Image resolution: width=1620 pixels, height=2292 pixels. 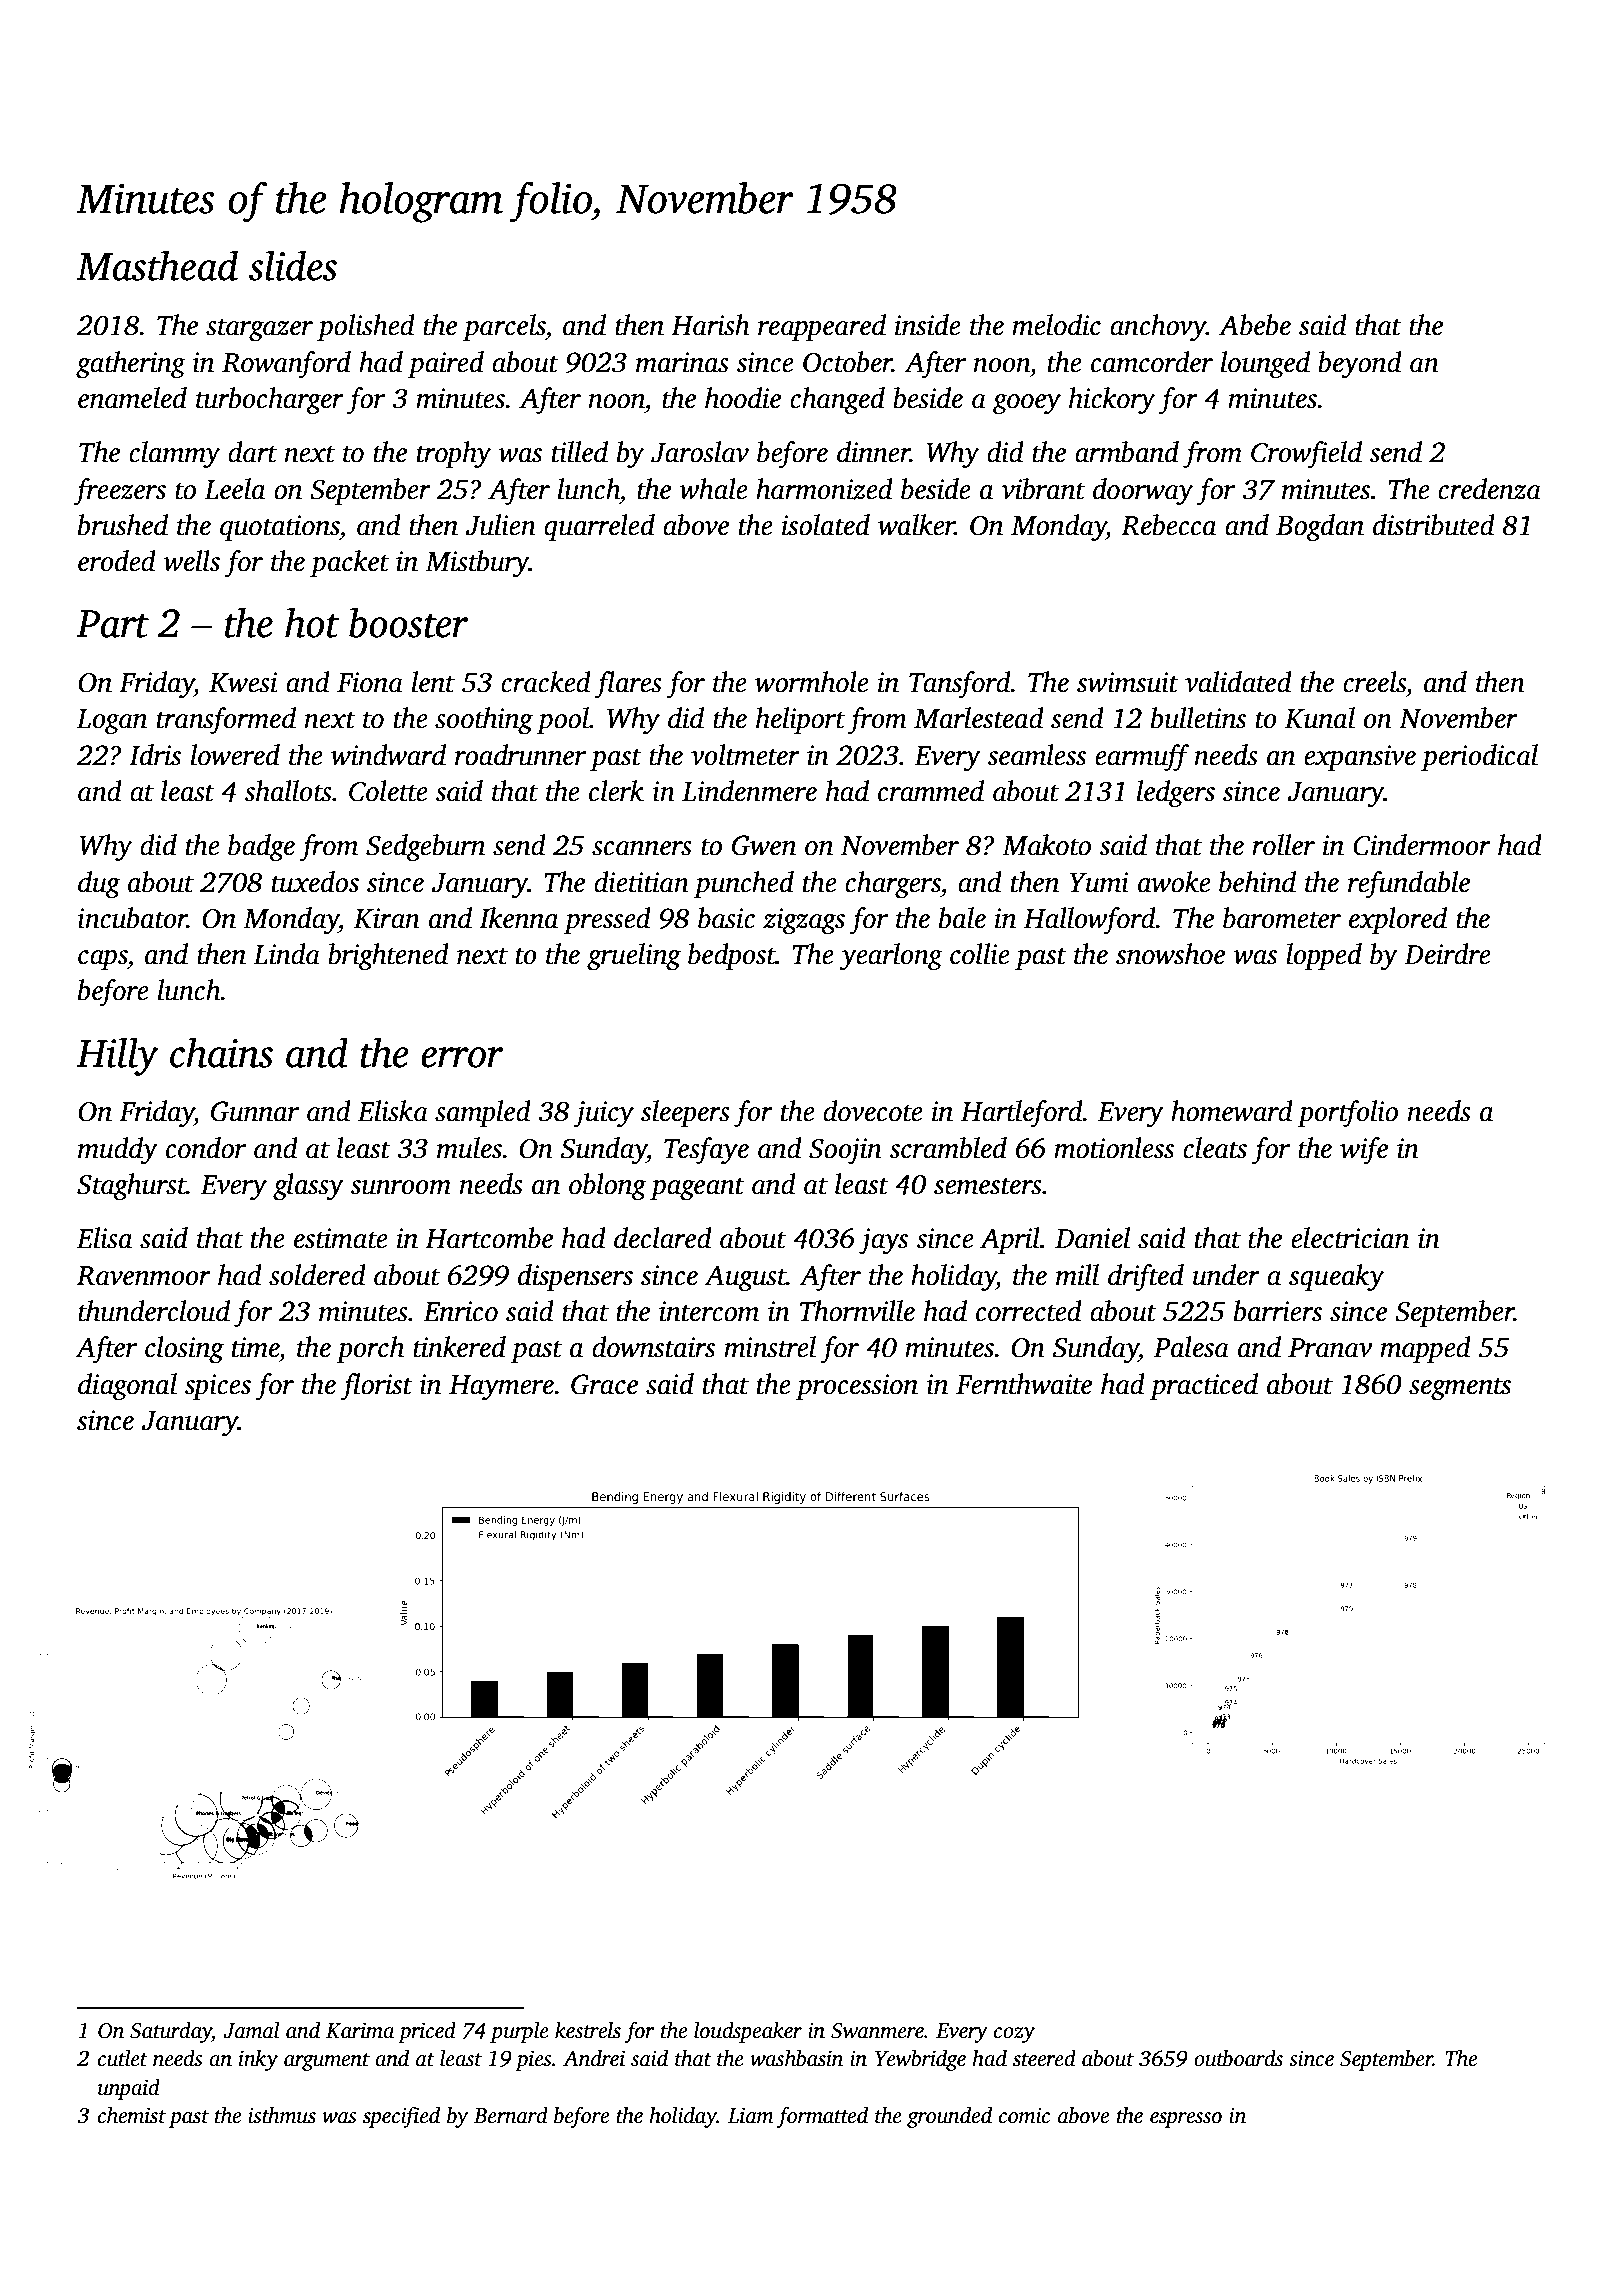 I want to click on Abebe, so click(x=1255, y=325).
